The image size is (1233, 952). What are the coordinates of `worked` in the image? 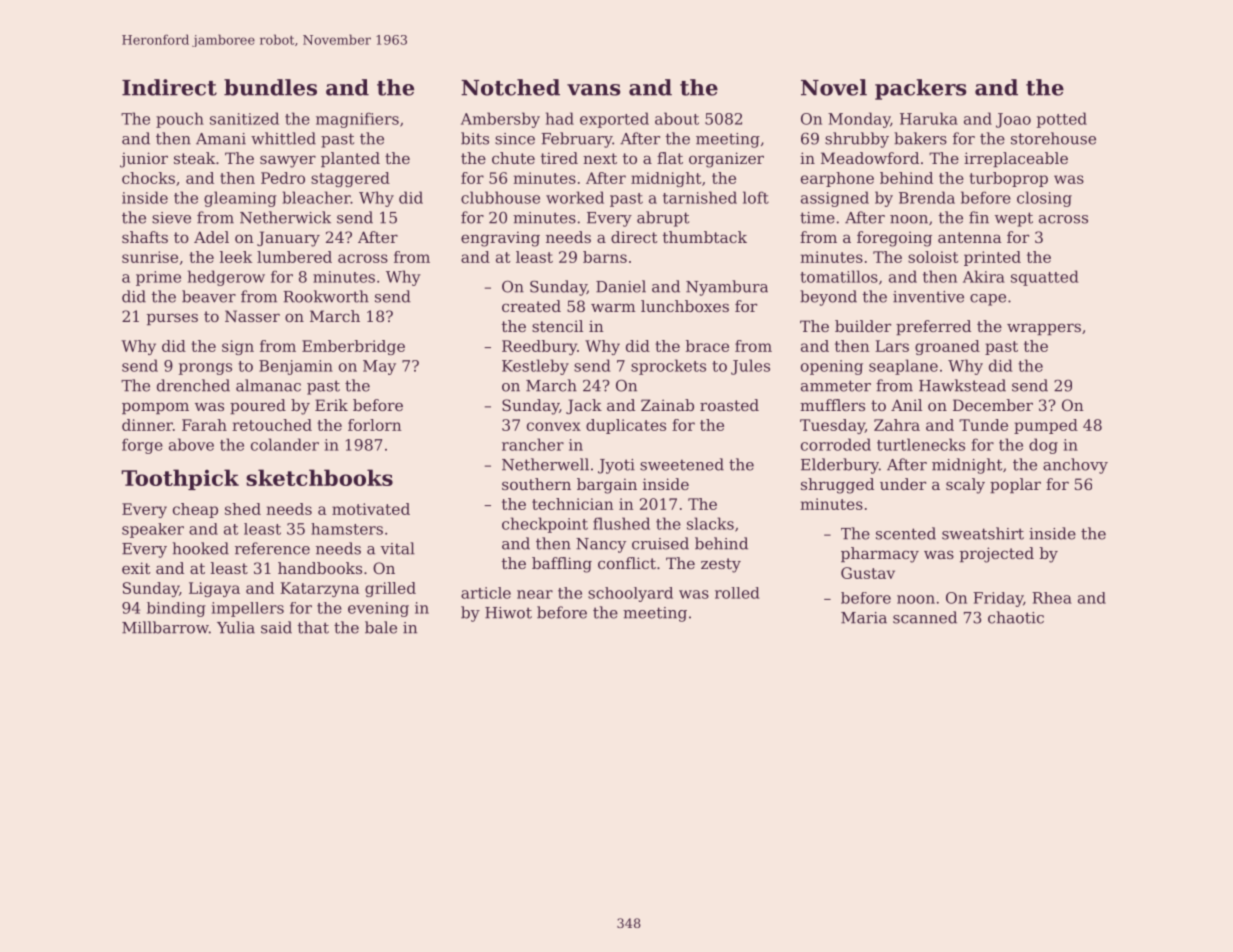 It's located at (575, 197).
